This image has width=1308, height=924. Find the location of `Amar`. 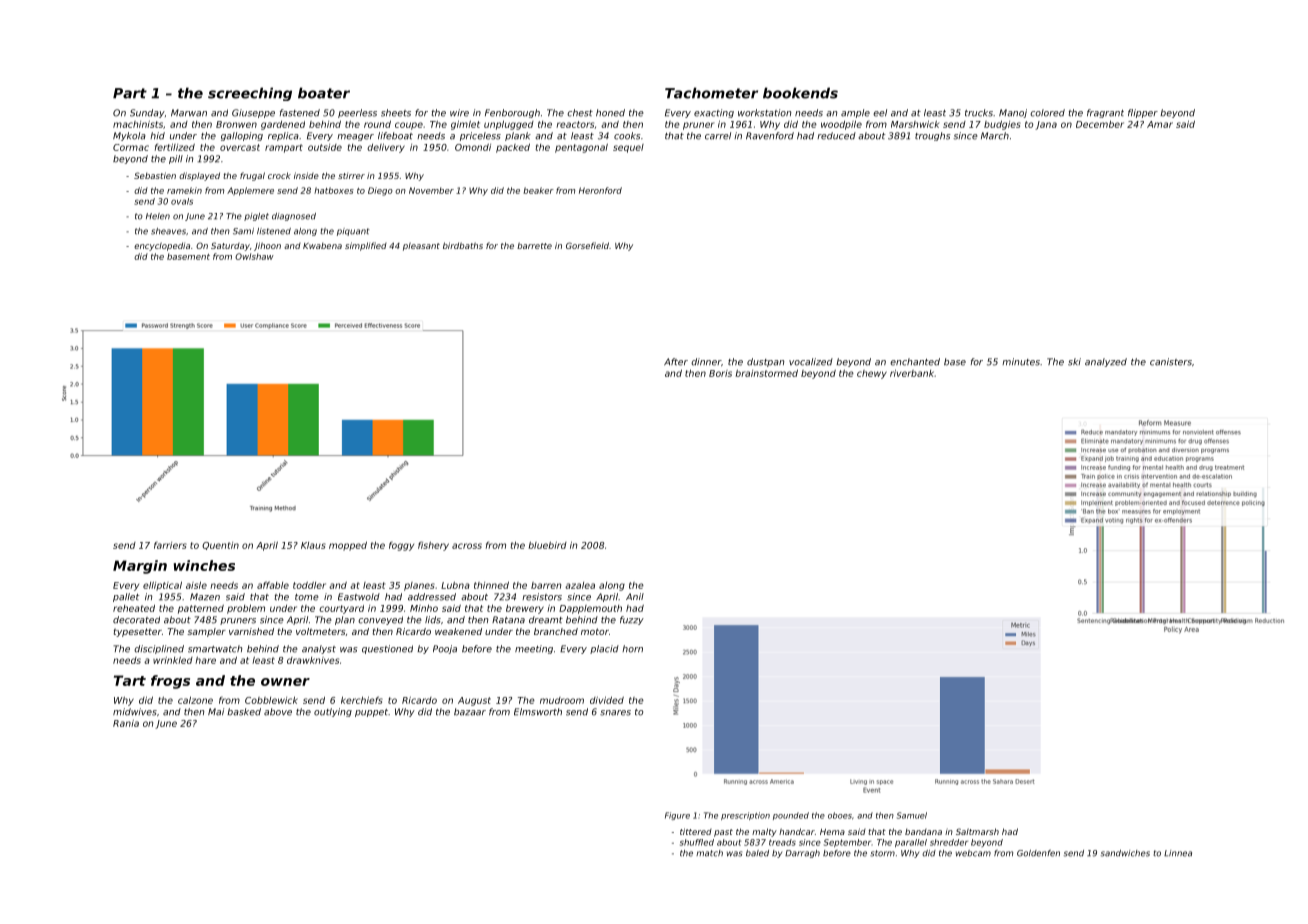

Amar is located at coordinates (1160, 124).
